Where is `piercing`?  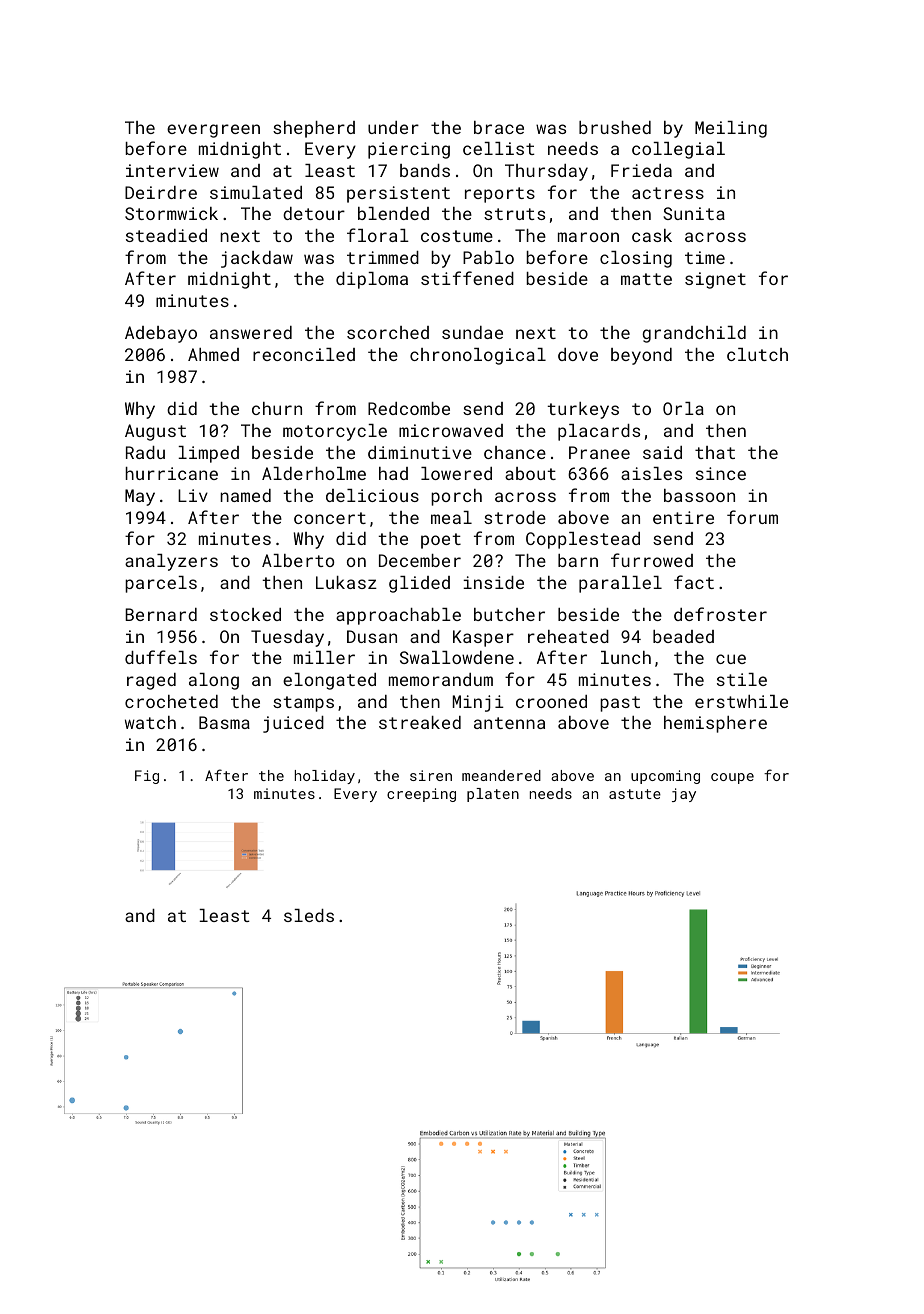 piercing is located at coordinates (409, 150).
